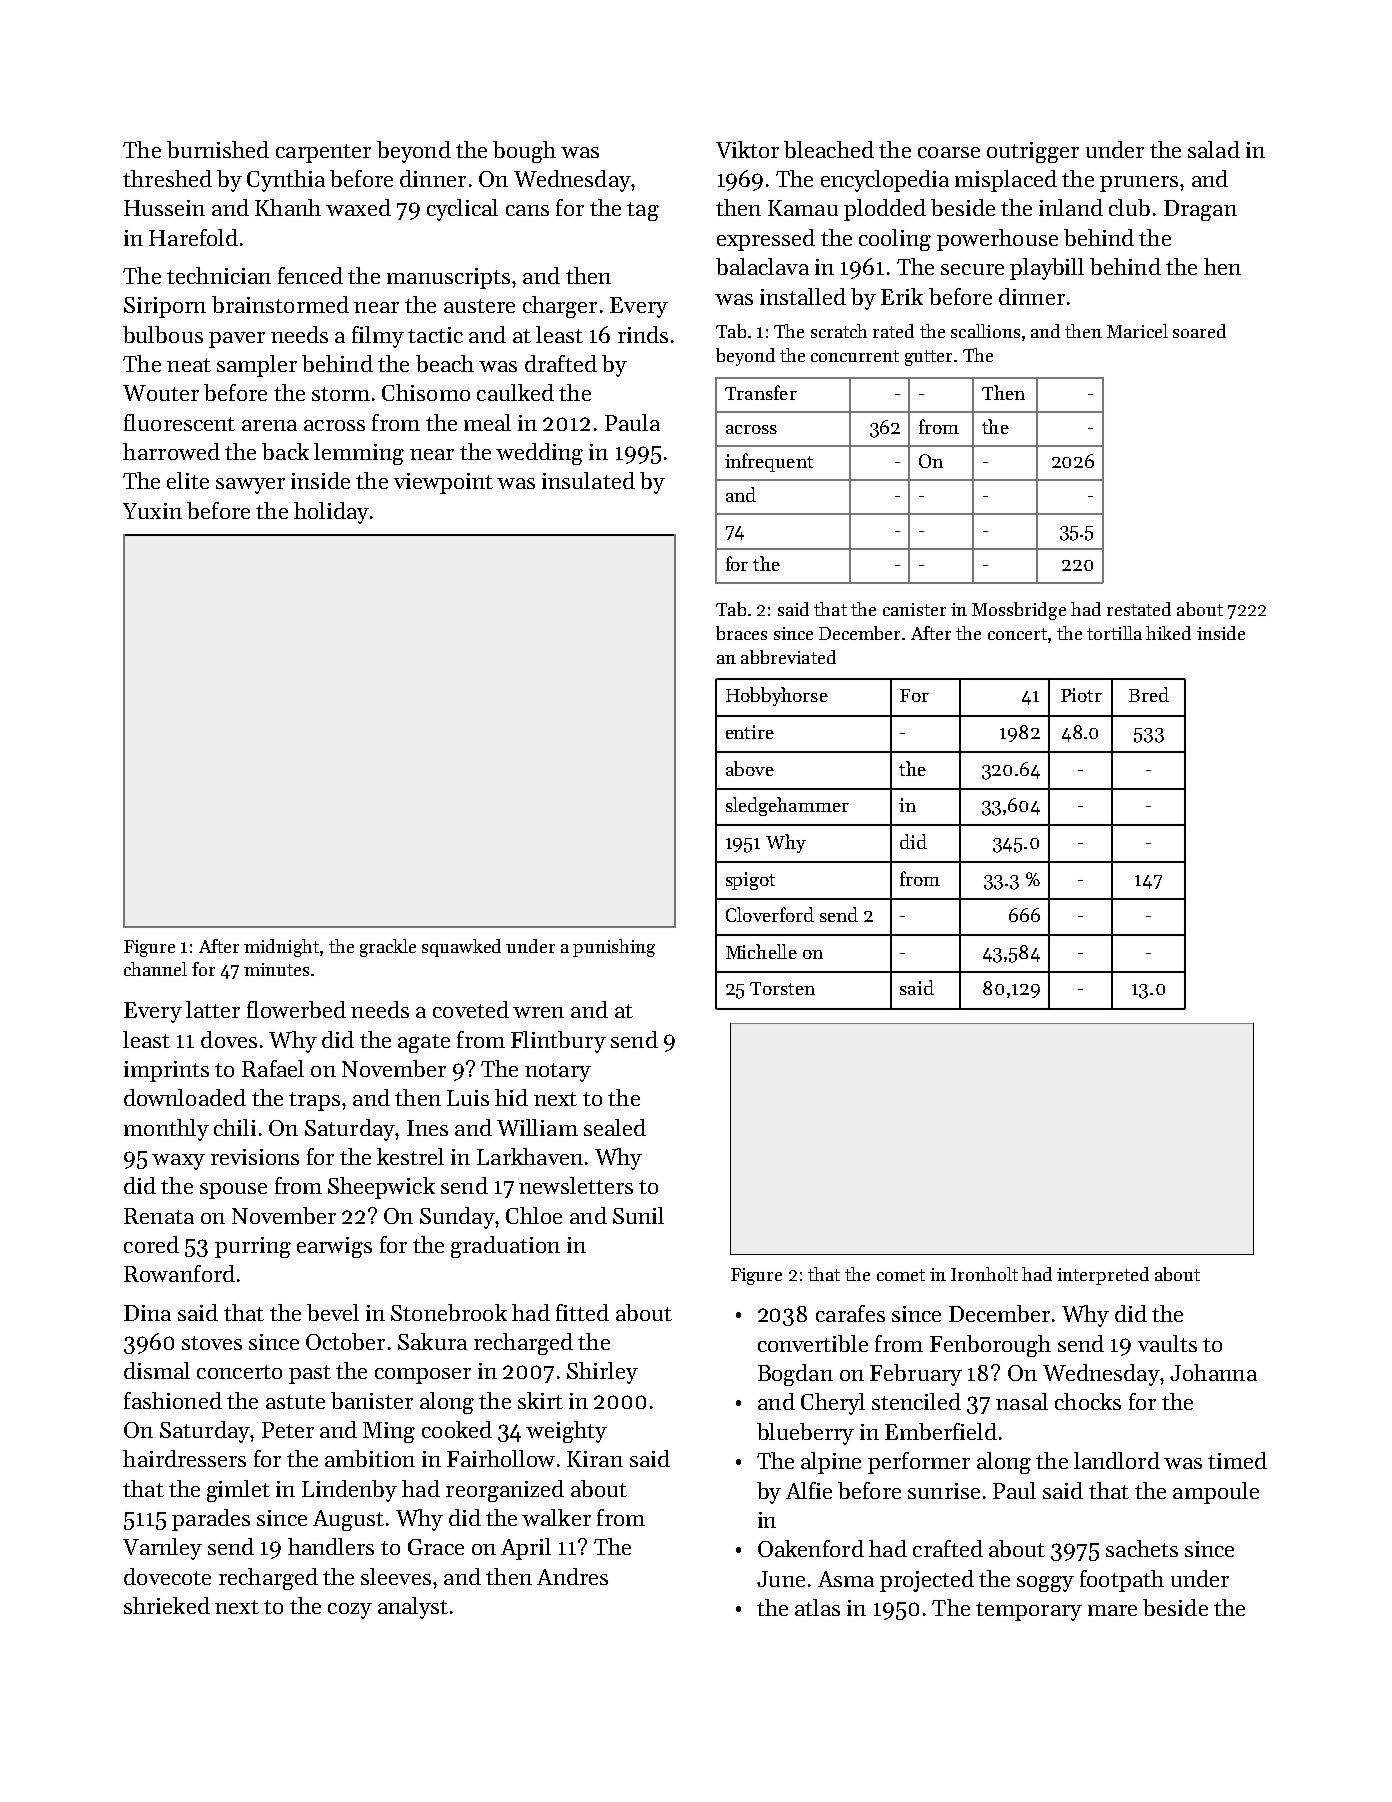 The width and height of the image is (1392, 1802). Describe the element at coordinates (588, 480) in the image. I see `insulated` at that location.
